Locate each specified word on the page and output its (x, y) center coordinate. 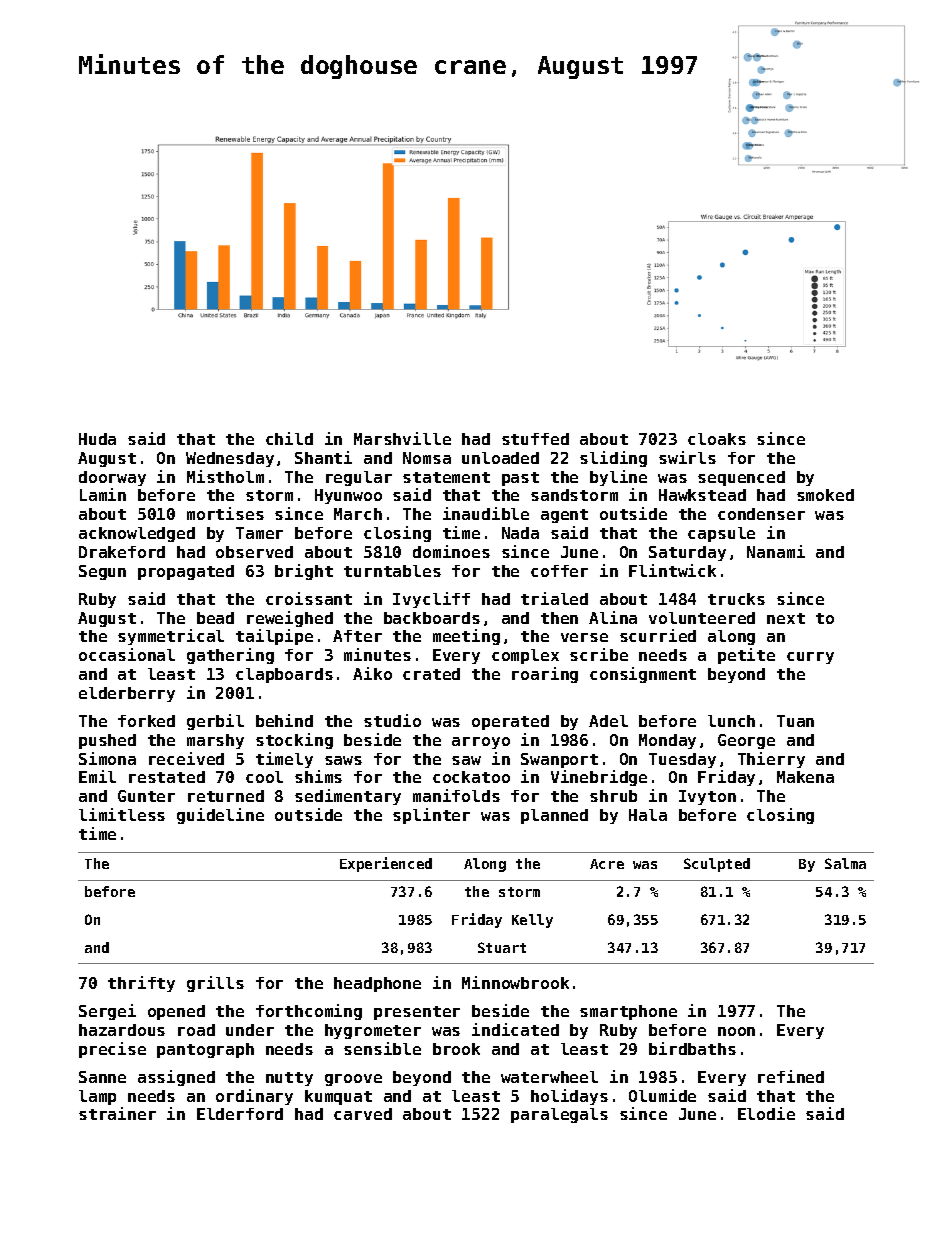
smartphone (628, 1012)
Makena (805, 777)
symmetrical (171, 637)
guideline (220, 816)
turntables (392, 571)
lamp (97, 1097)
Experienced (386, 864)
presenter (417, 1013)
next (786, 618)
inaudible (486, 513)
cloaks (717, 439)
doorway (112, 478)
